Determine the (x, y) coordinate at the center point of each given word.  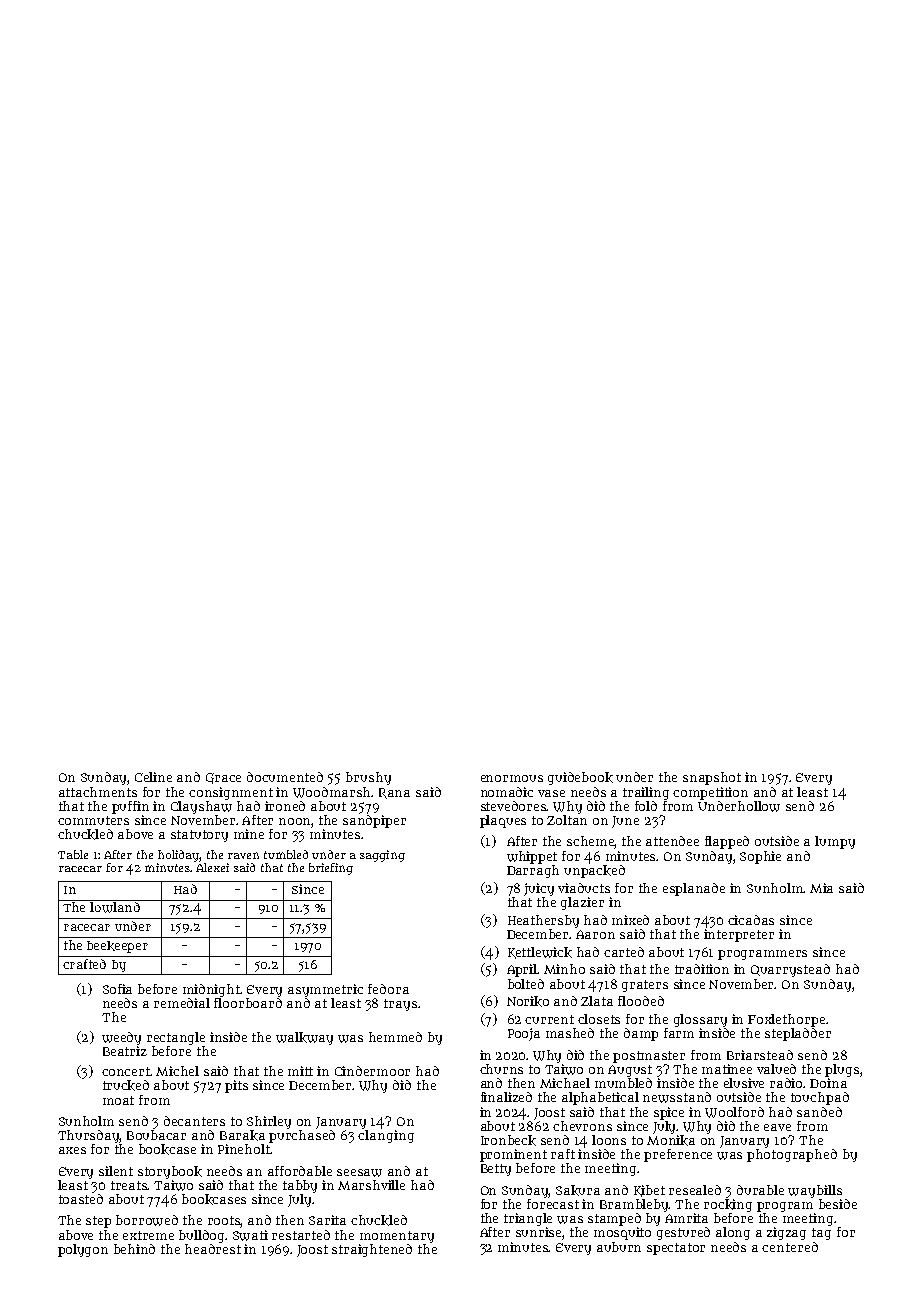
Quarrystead (790, 970)
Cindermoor (372, 1071)
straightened (372, 1250)
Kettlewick (540, 953)
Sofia (117, 989)
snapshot (712, 778)
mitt (300, 1071)
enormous (512, 778)
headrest (213, 1249)
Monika (671, 1140)
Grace (223, 778)
